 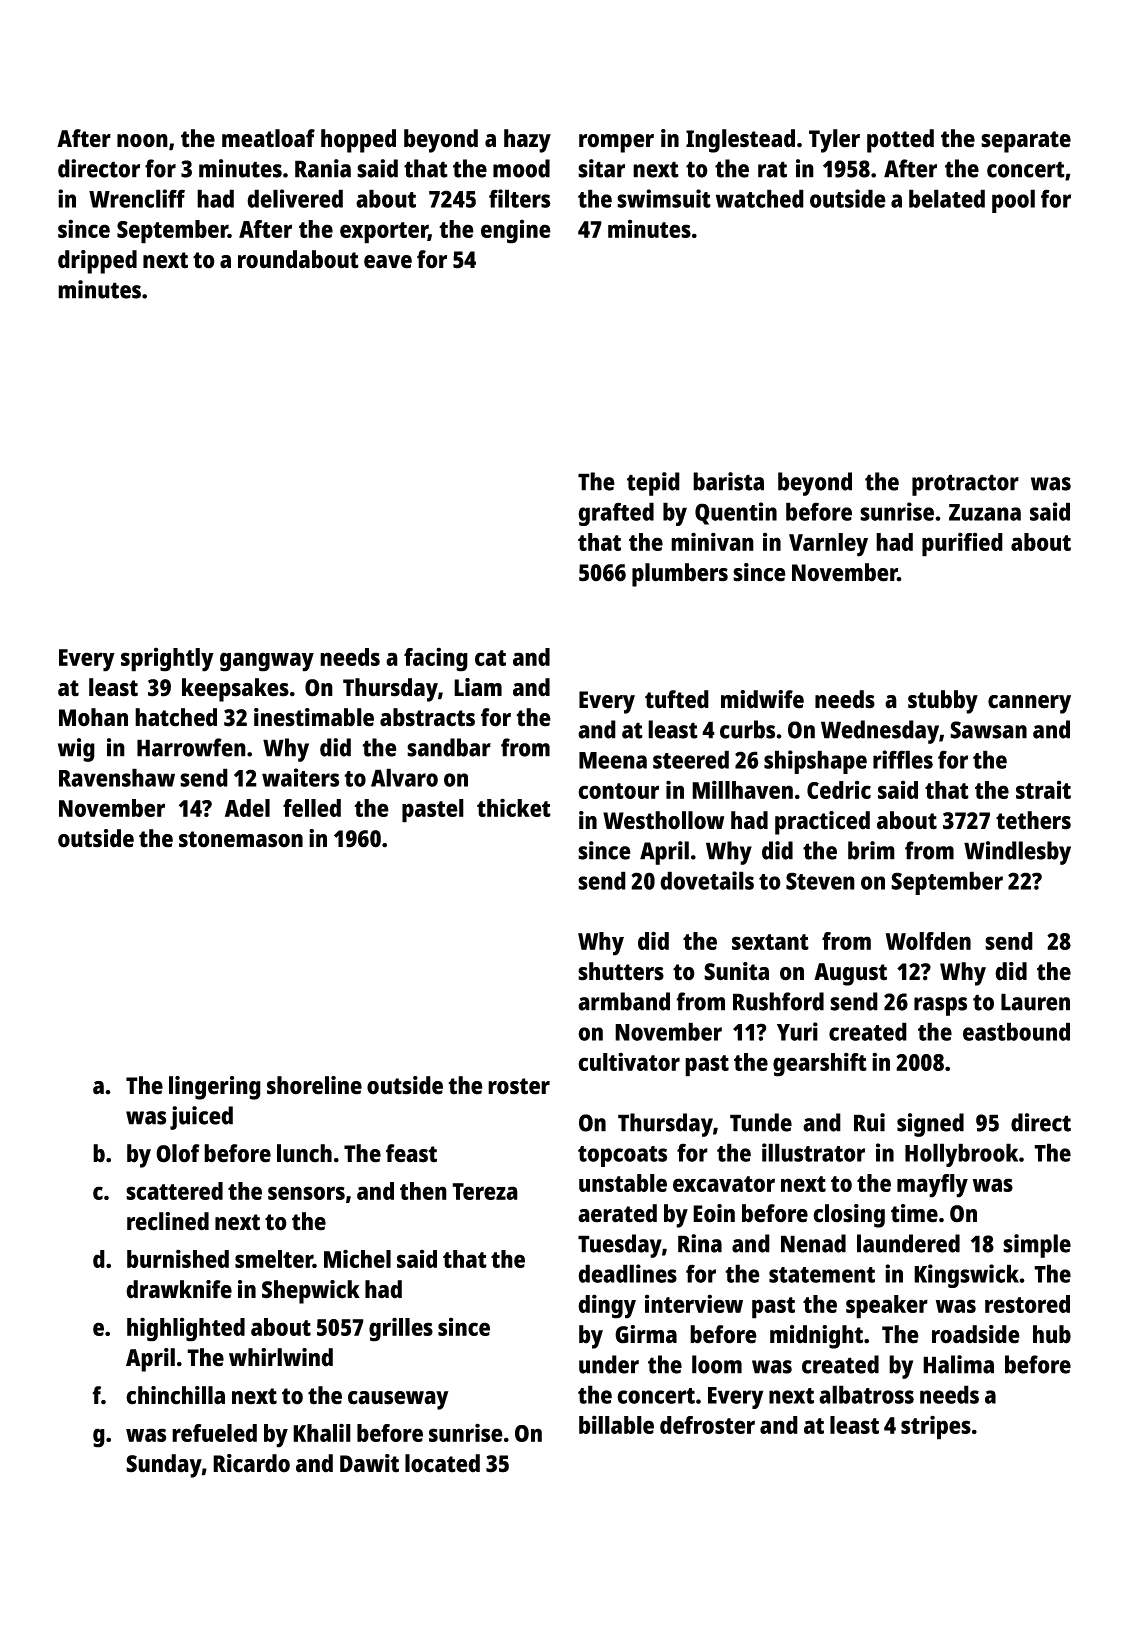 I want to click on noon, so click(x=142, y=141).
